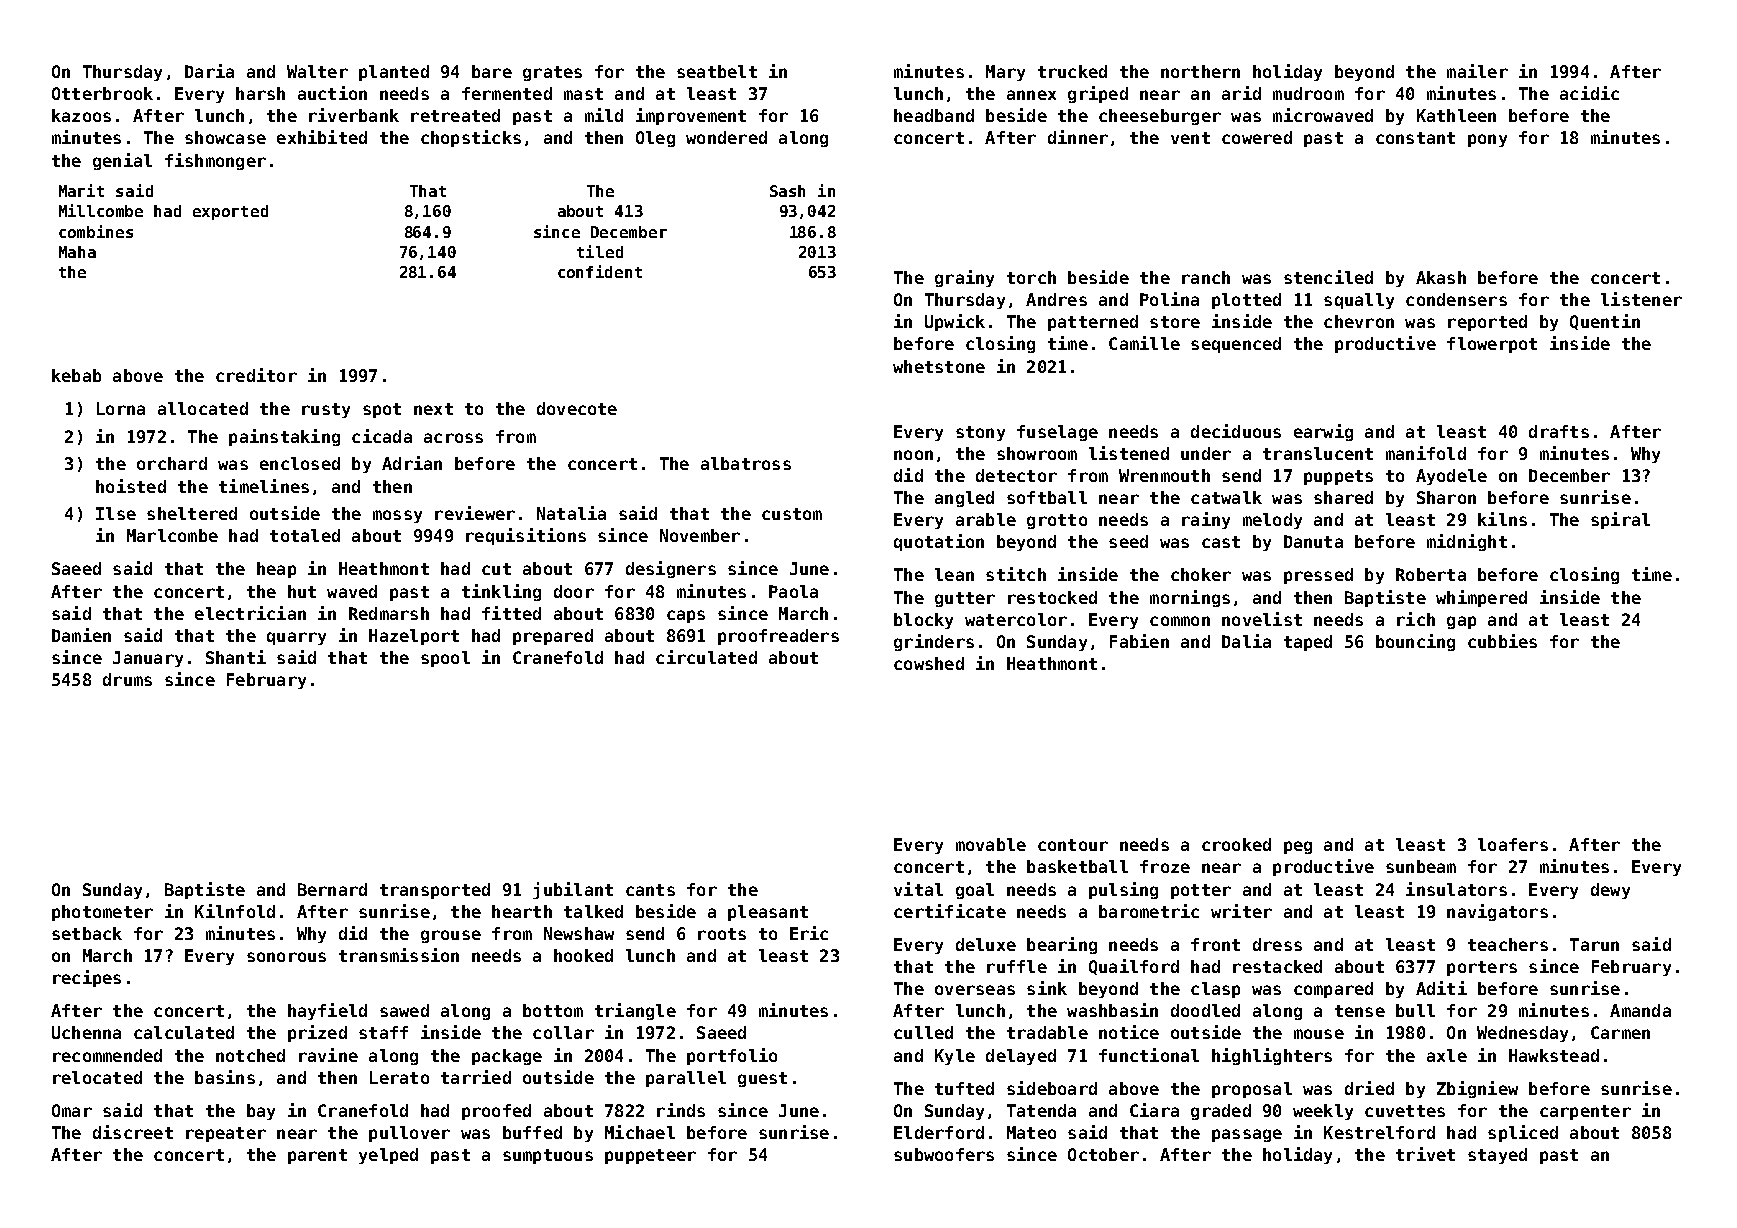 The image size is (1737, 1228). I want to click on seed, so click(1128, 541).
